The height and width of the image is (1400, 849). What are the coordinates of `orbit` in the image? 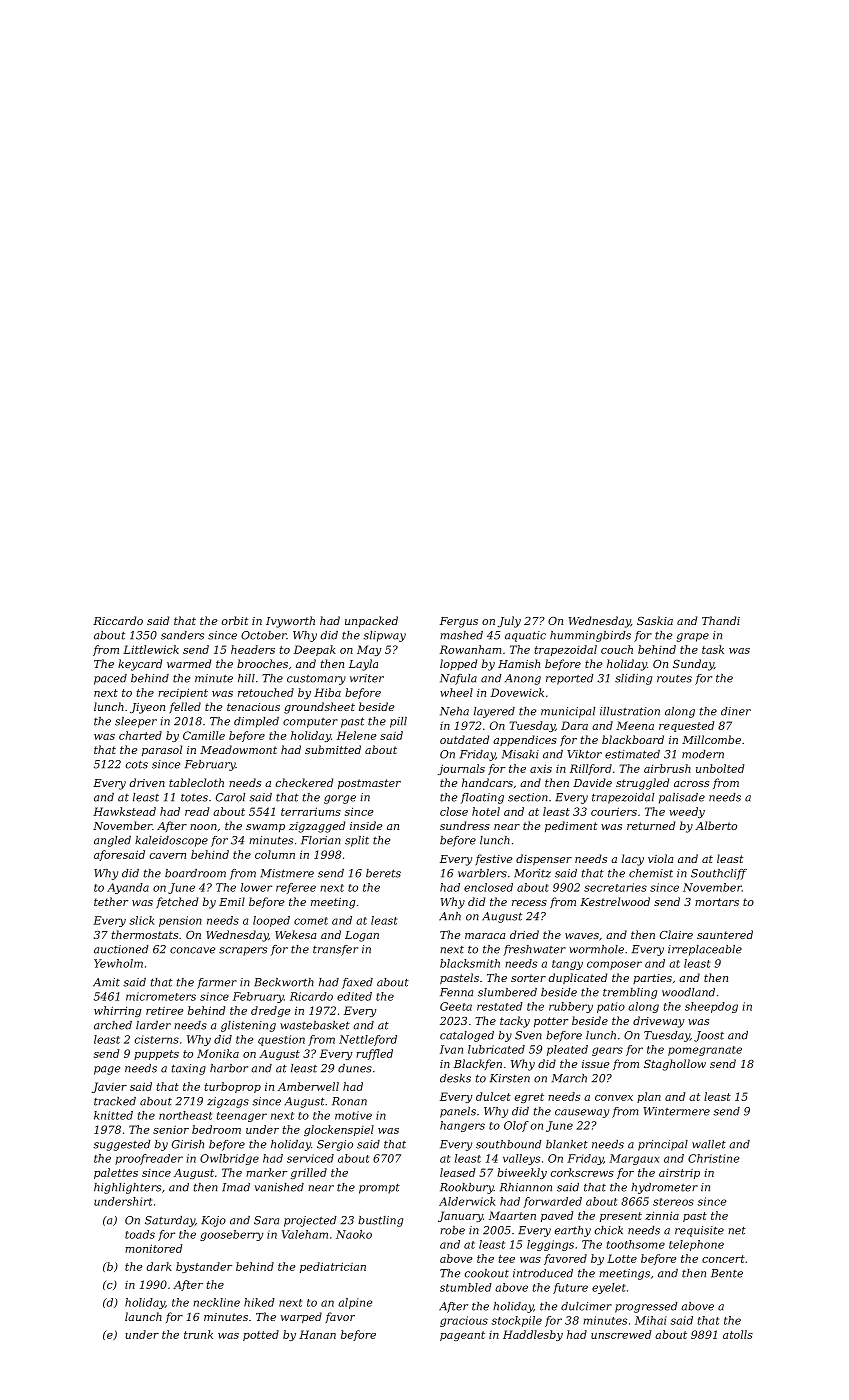 It's located at (235, 620).
